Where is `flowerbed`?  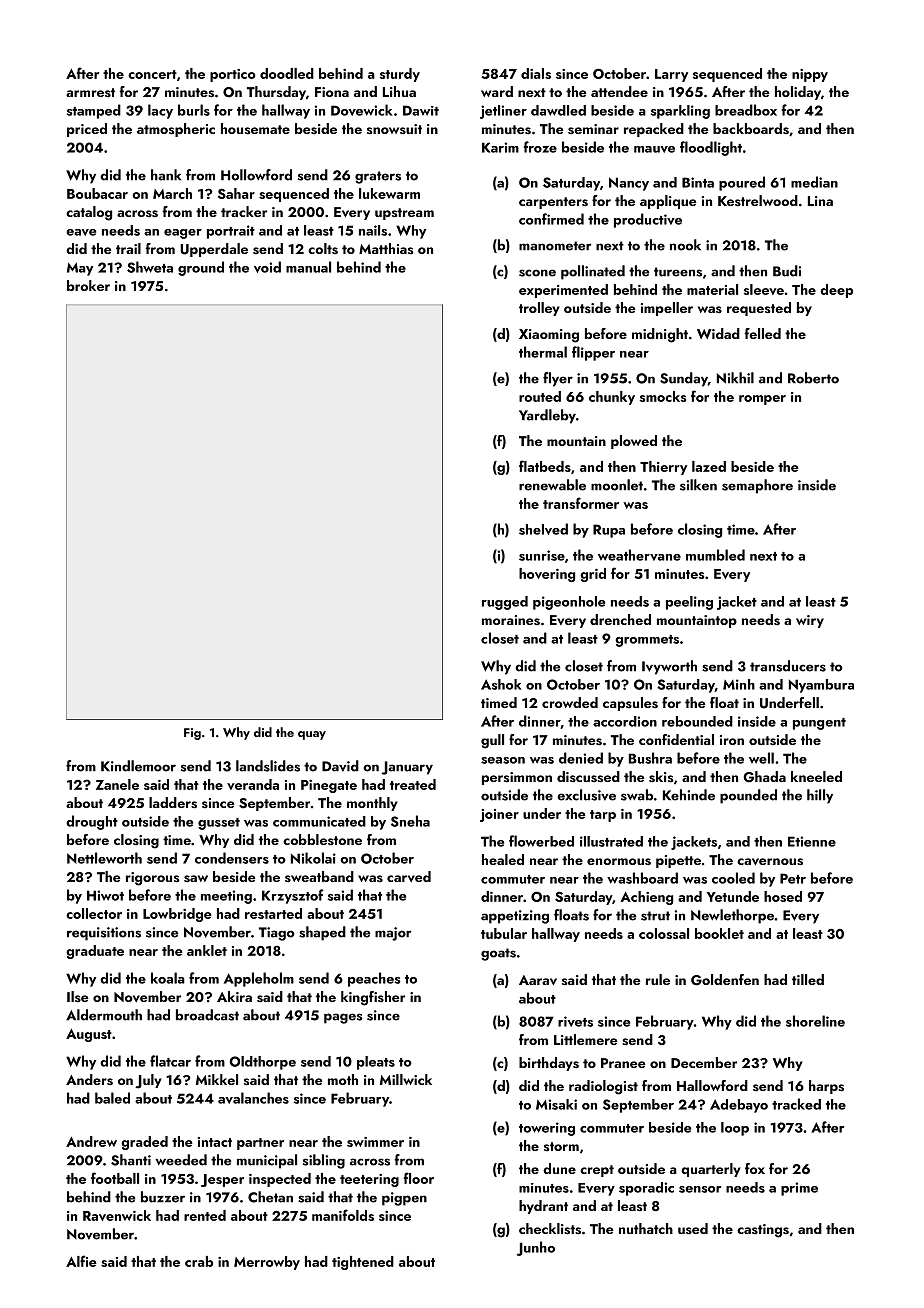
flowerbed is located at coordinates (541, 841).
